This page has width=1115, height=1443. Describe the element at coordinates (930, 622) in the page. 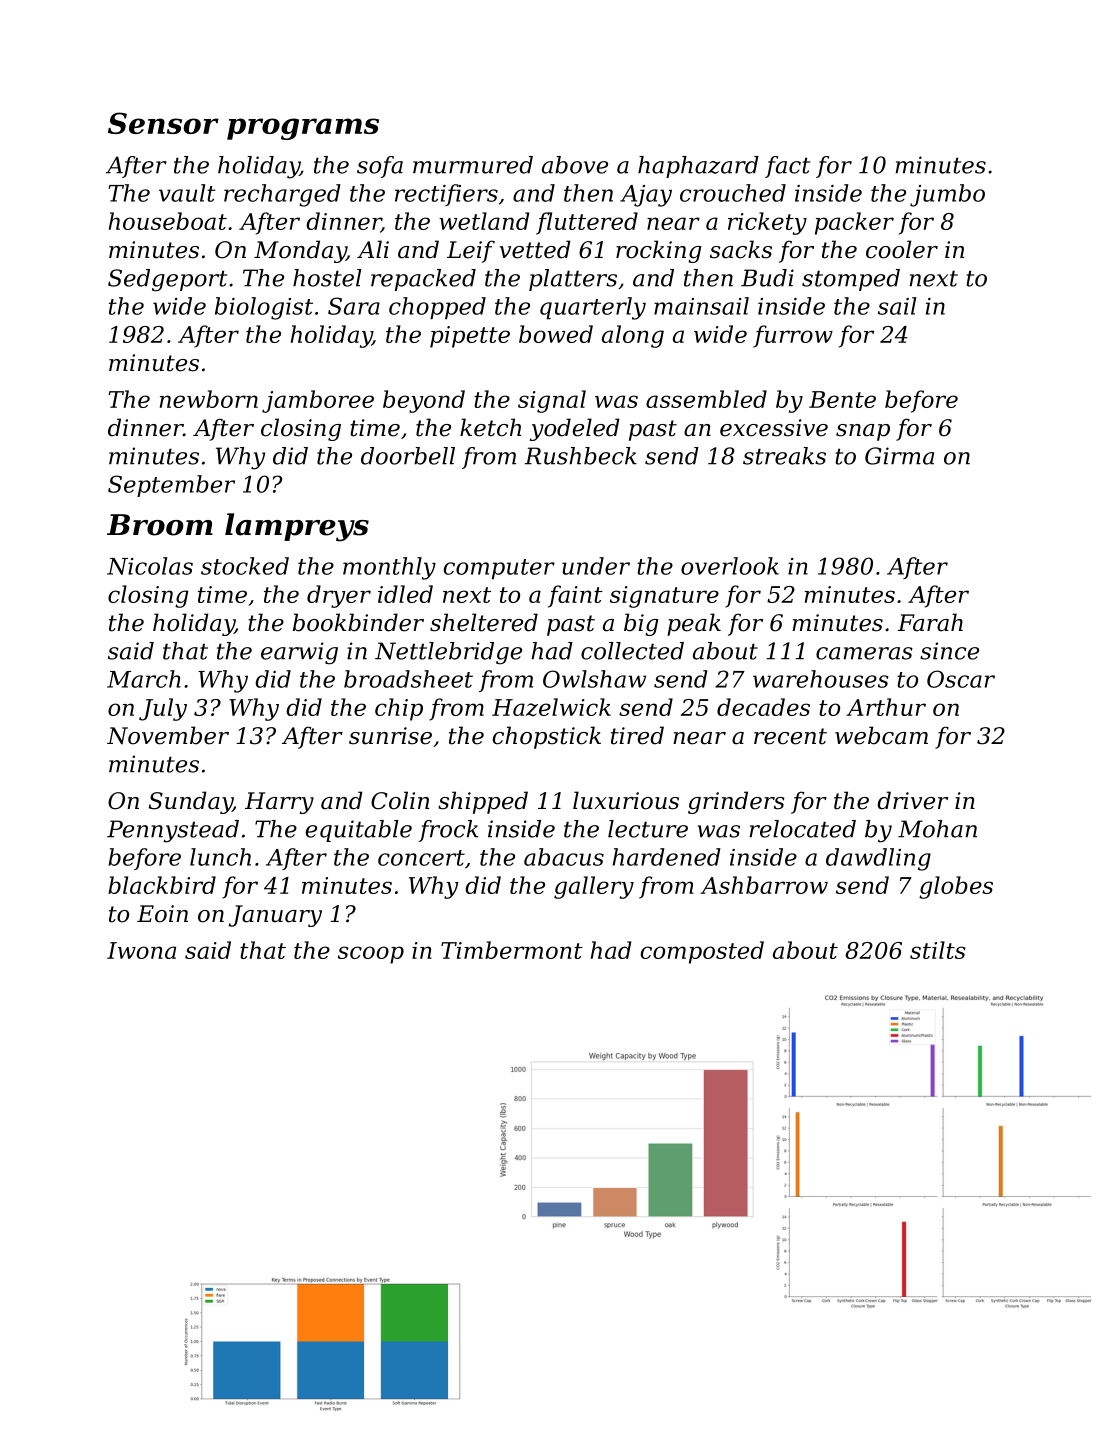

I see `Farah` at that location.
